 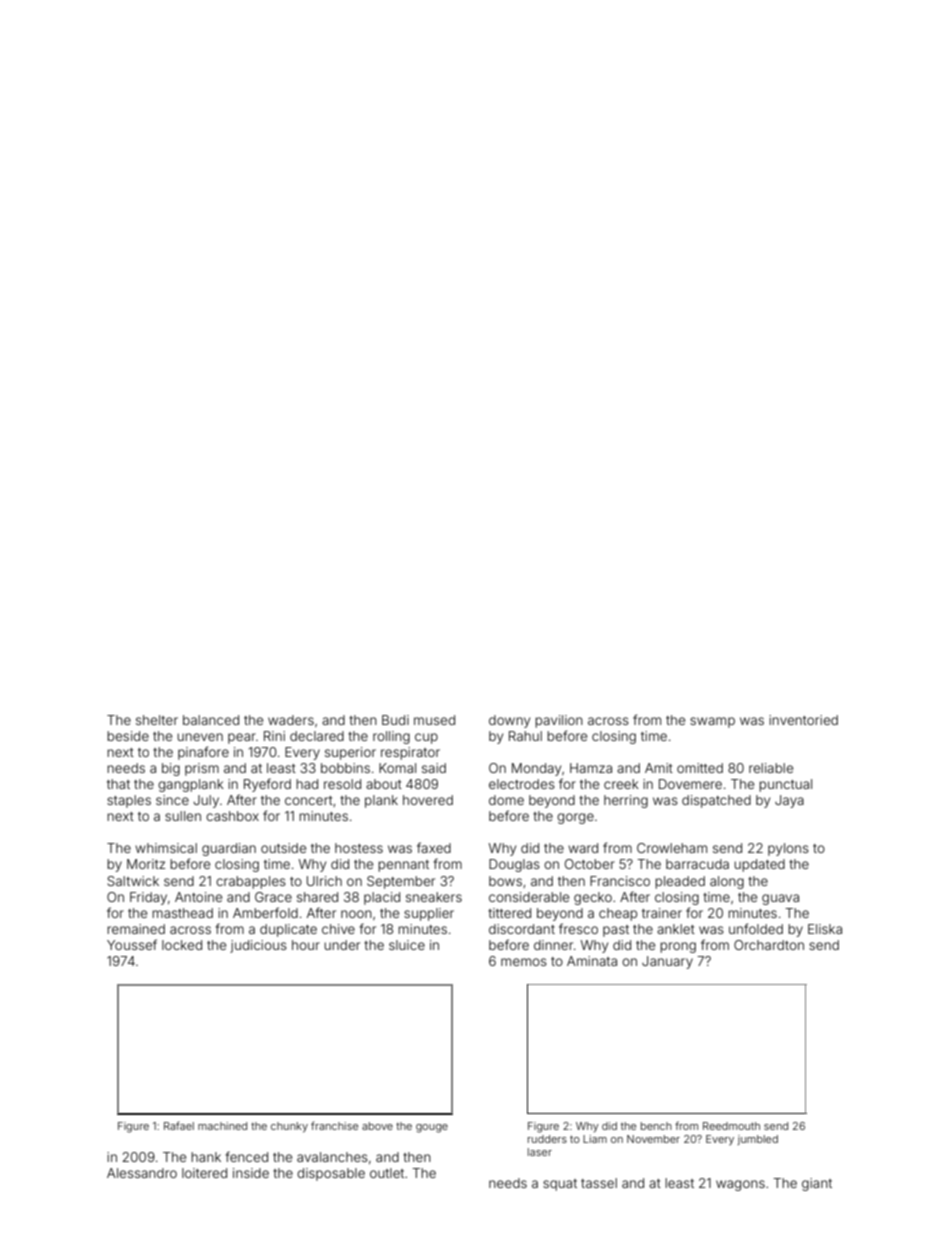 I want to click on bobbins, so click(x=345, y=768).
